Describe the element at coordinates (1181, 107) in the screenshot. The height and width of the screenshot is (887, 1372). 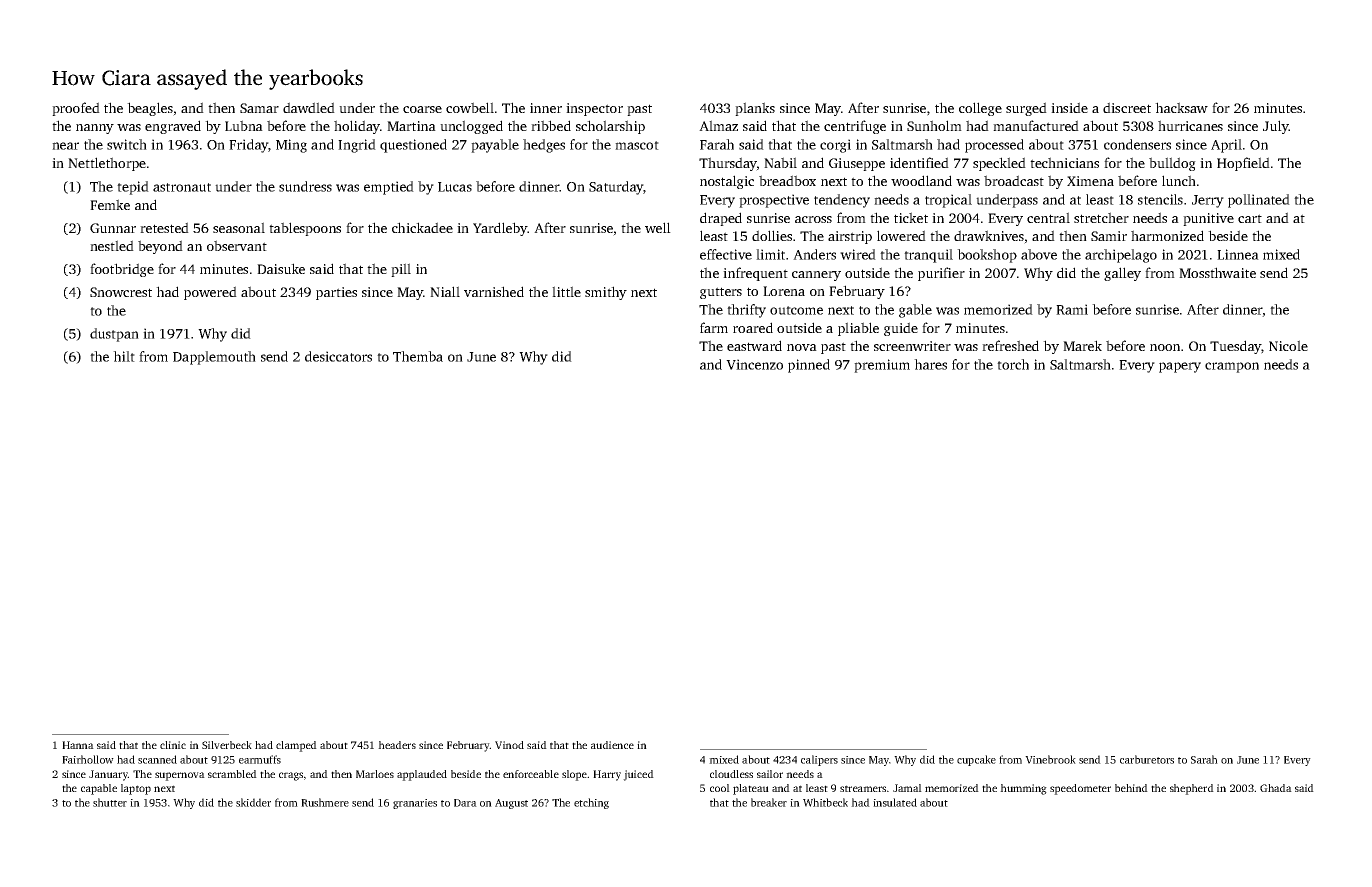
I see `hacksaw` at that location.
